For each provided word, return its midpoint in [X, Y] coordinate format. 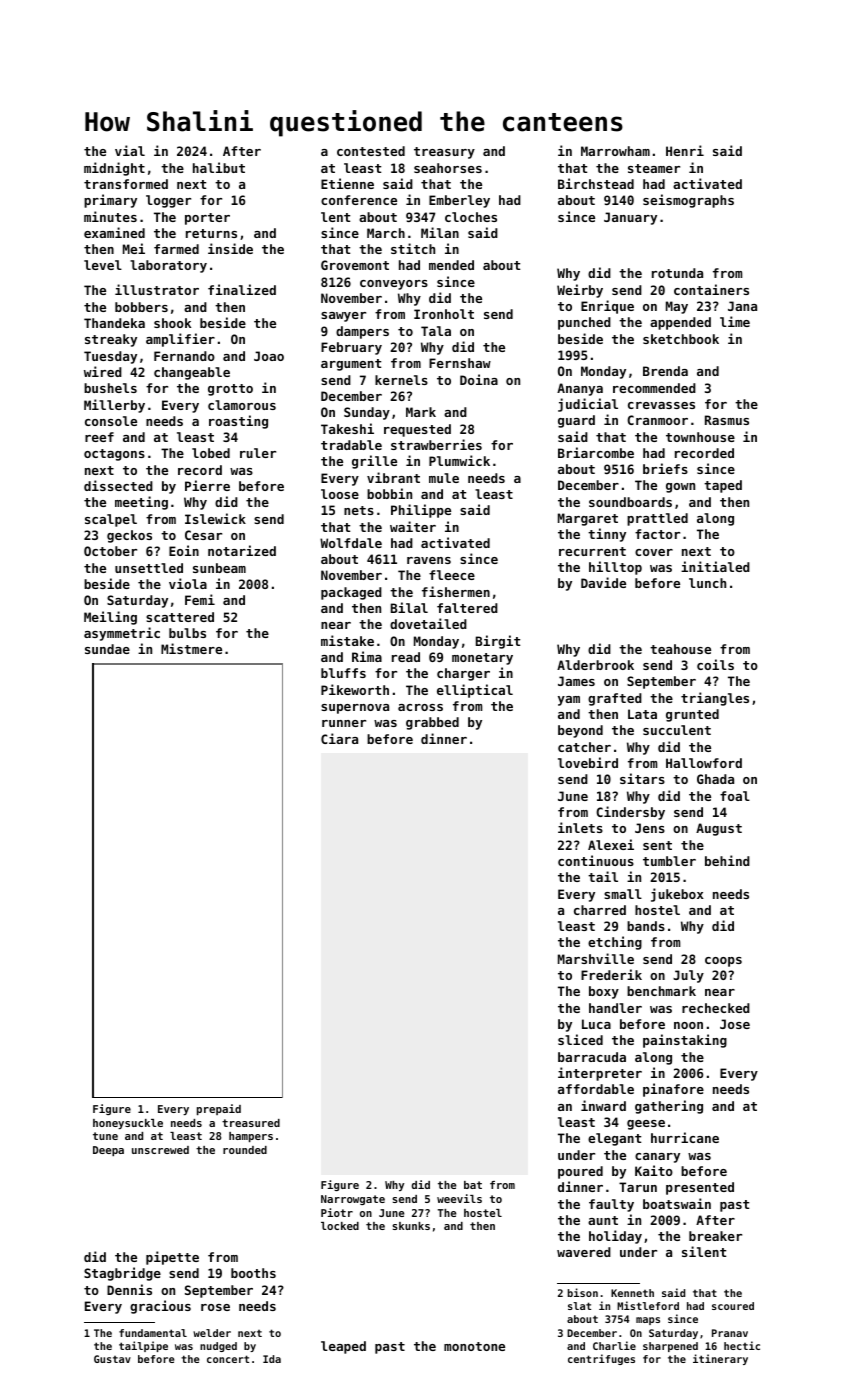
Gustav [112, 1359]
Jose [735, 1024]
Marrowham [615, 151]
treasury [444, 153]
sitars [642, 778]
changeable [192, 373]
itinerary [720, 1359]
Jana [742, 306]
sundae [107, 649]
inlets [580, 827]
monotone [474, 1346]
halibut [219, 167]
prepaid [219, 1109]
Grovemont [355, 265]
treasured [251, 1123]
